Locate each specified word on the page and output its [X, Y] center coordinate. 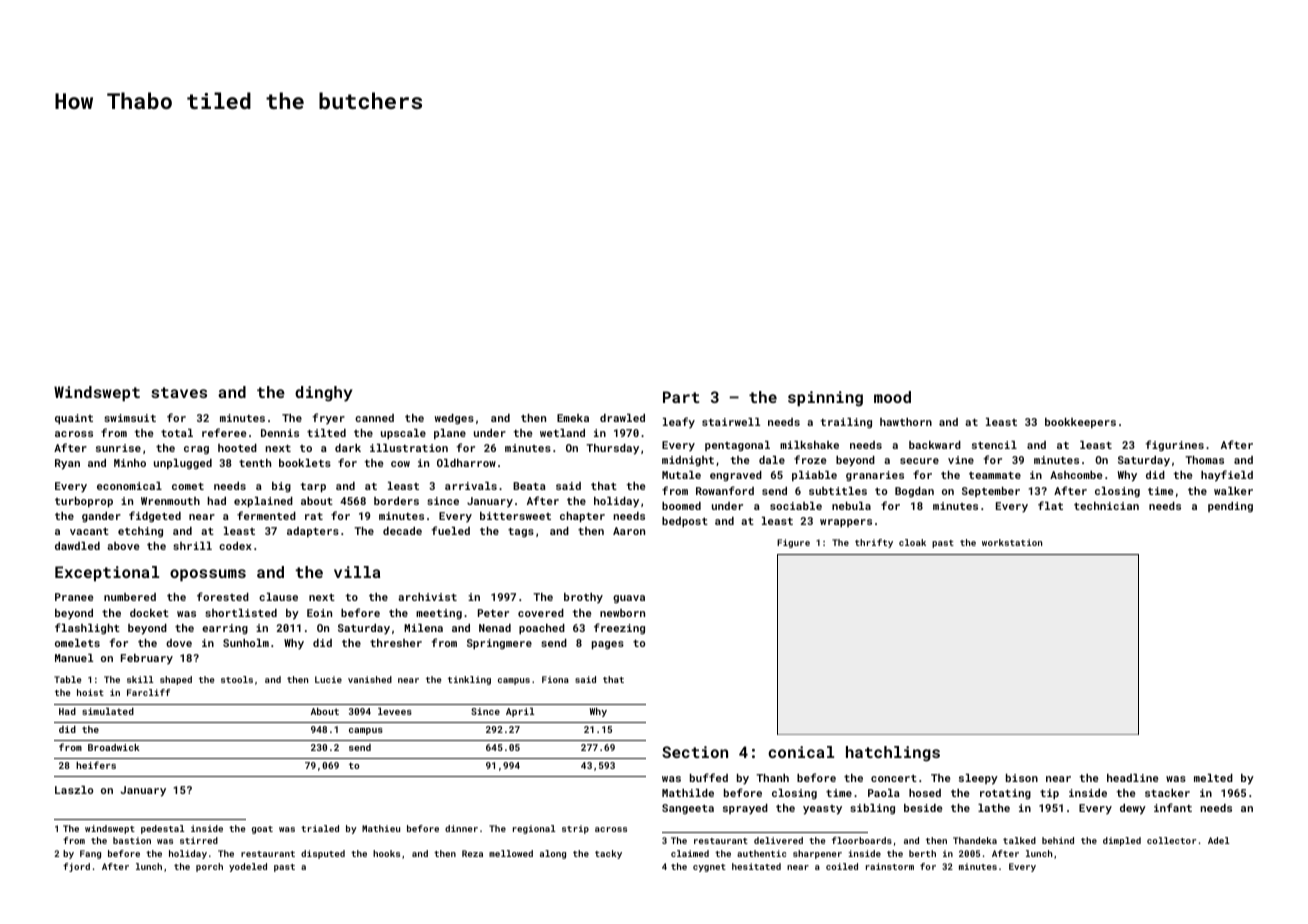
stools [237, 679]
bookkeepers [1080, 423]
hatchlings [893, 754]
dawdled [77, 546]
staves [179, 392]
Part [681, 397]
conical [801, 752]
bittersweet [515, 516]
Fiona [555, 679]
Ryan [67, 464]
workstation [1012, 542]
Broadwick [114, 747]
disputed [323, 854]
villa [357, 572]
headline [1132, 778]
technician [1106, 506]
